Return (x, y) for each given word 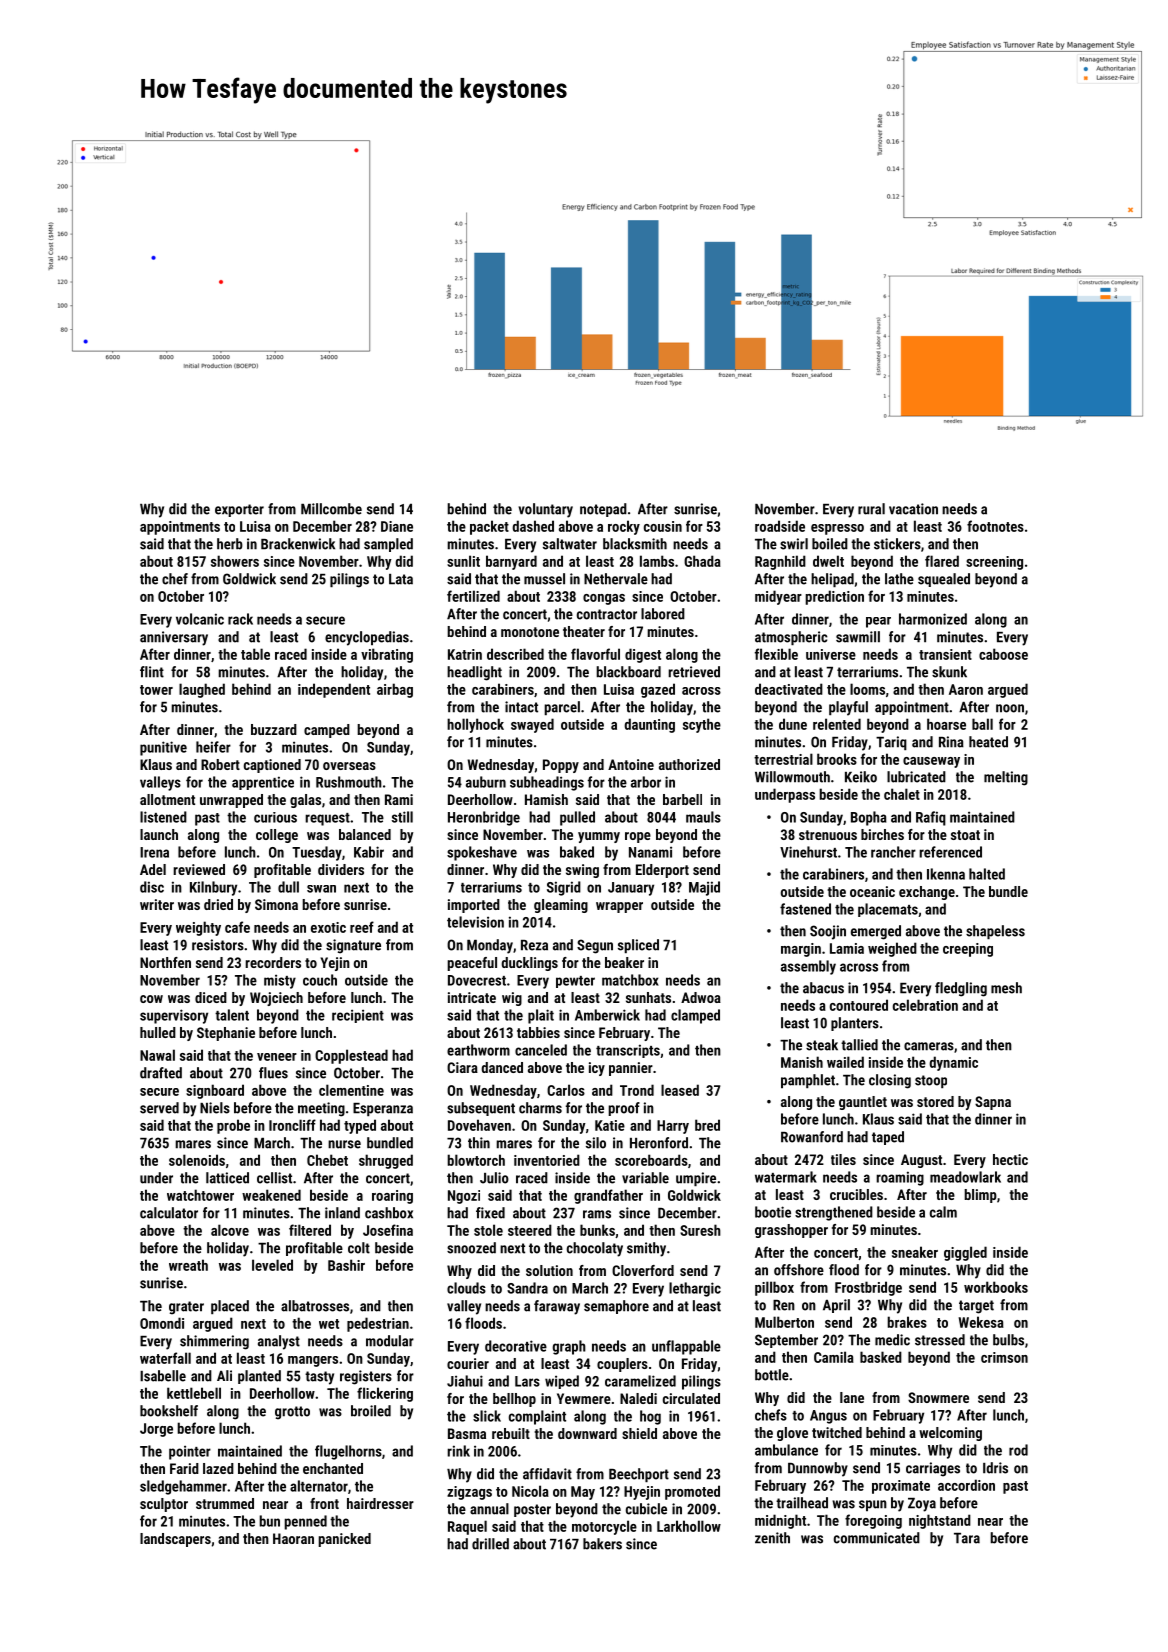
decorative (516, 1346)
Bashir (346, 1265)
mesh (1006, 988)
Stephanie (226, 1034)
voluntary (545, 510)
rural (871, 509)
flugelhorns (348, 1452)
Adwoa (701, 997)
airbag (395, 690)
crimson (1004, 1357)
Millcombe (331, 509)
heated (988, 742)
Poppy (561, 766)
